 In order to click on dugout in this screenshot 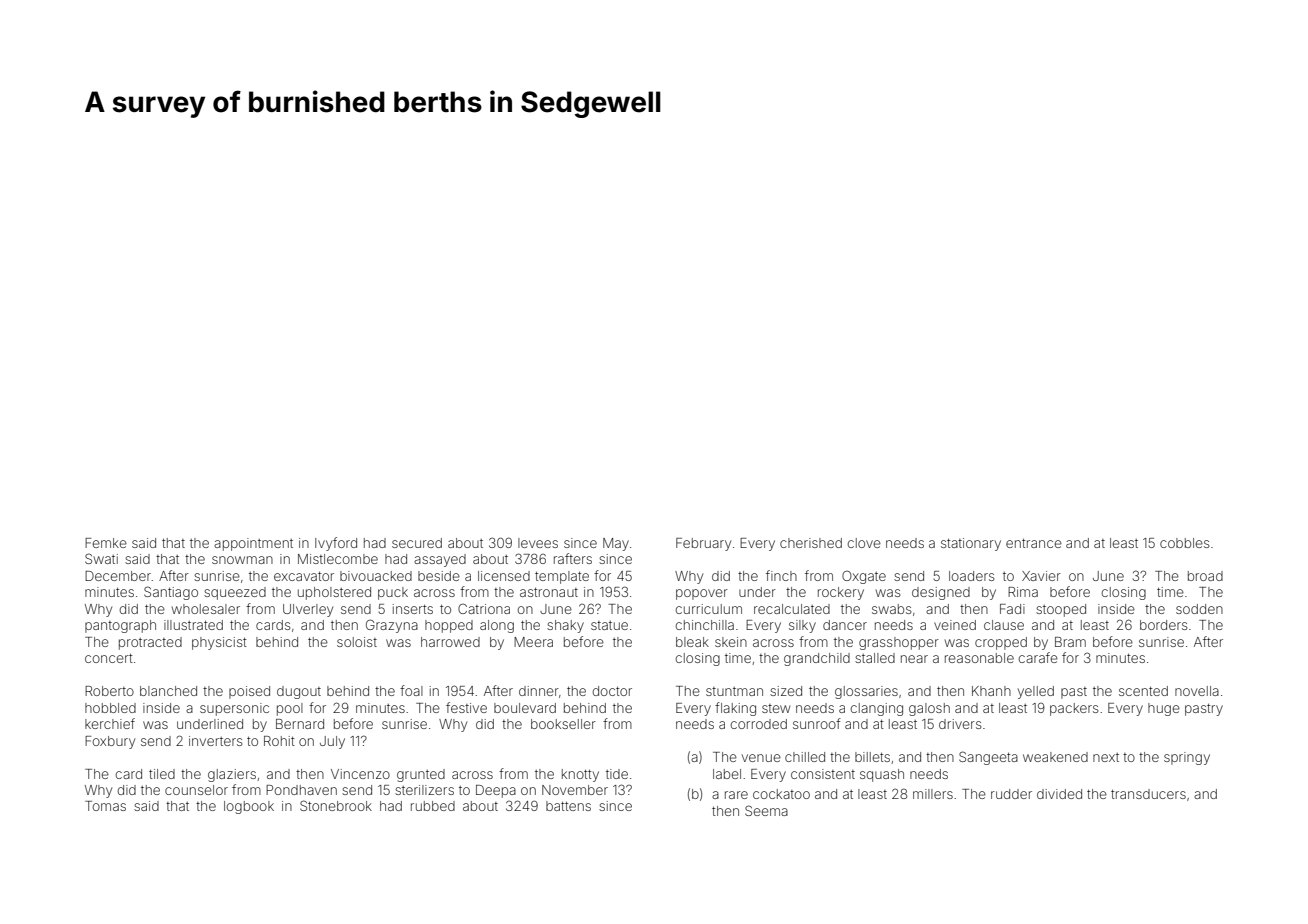, I will do `click(299, 692)`.
